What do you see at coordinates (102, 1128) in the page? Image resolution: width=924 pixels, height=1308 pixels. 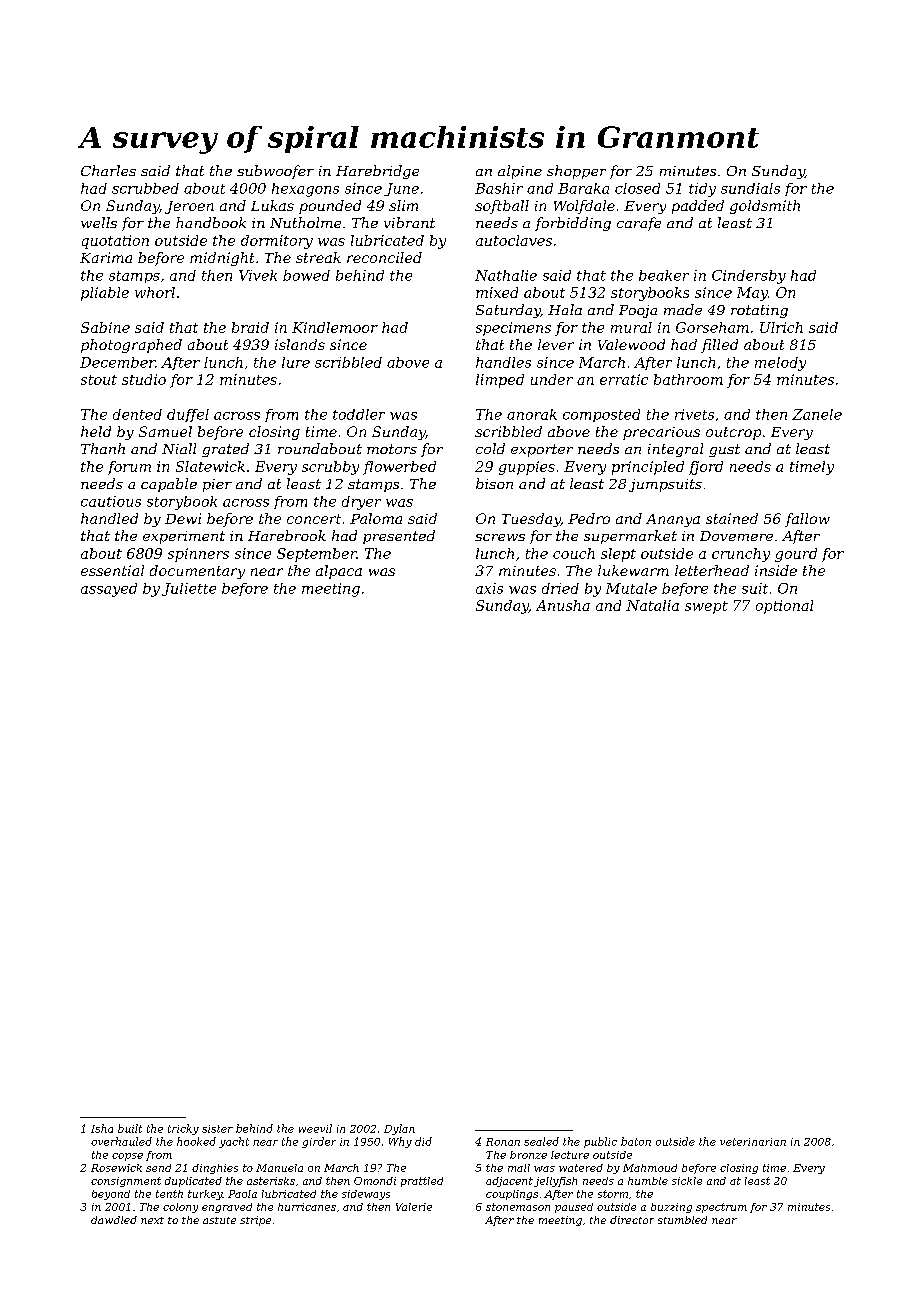 I see `Isha` at bounding box center [102, 1128].
